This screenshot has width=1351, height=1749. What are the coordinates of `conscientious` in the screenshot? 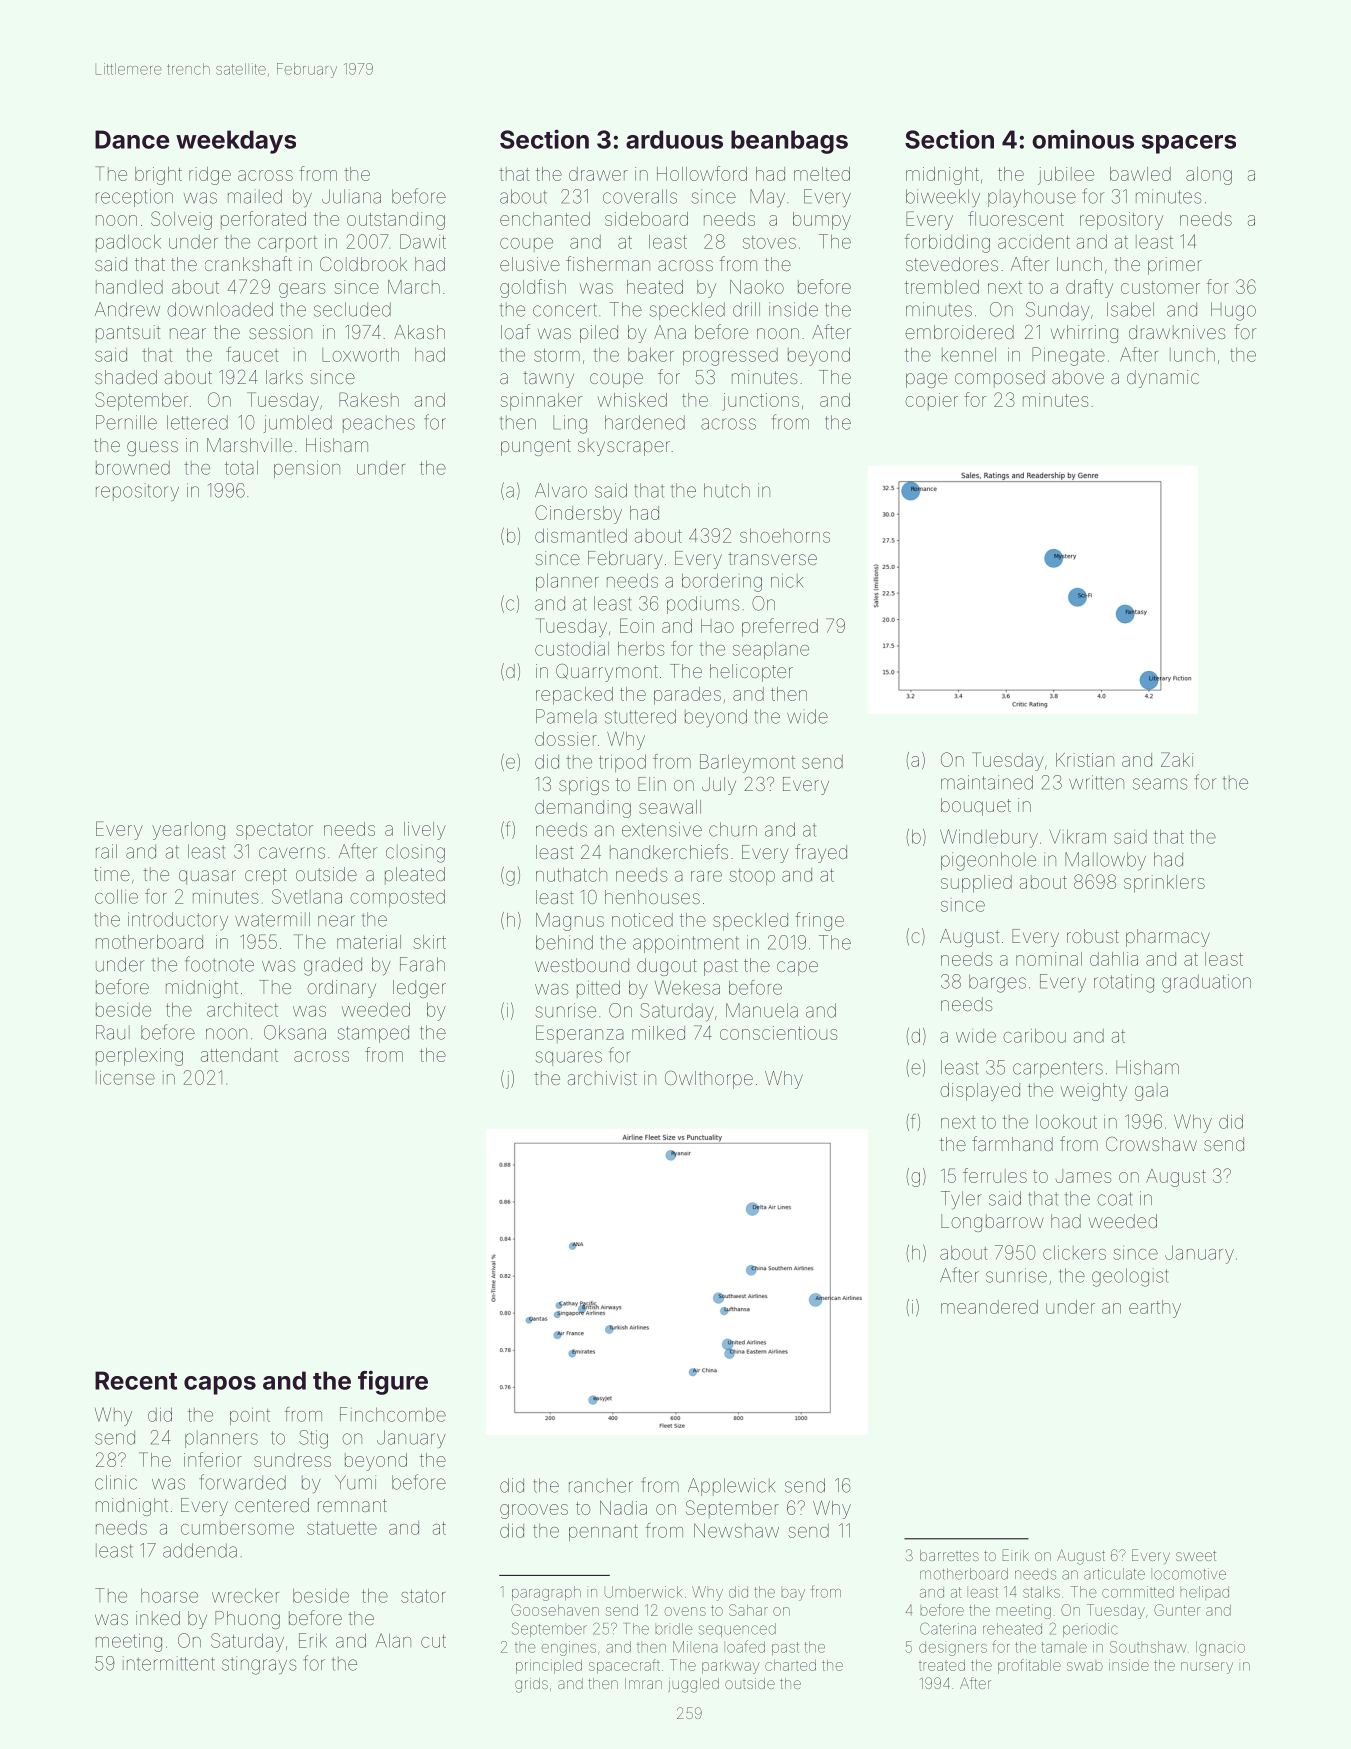 It's located at (778, 1033).
